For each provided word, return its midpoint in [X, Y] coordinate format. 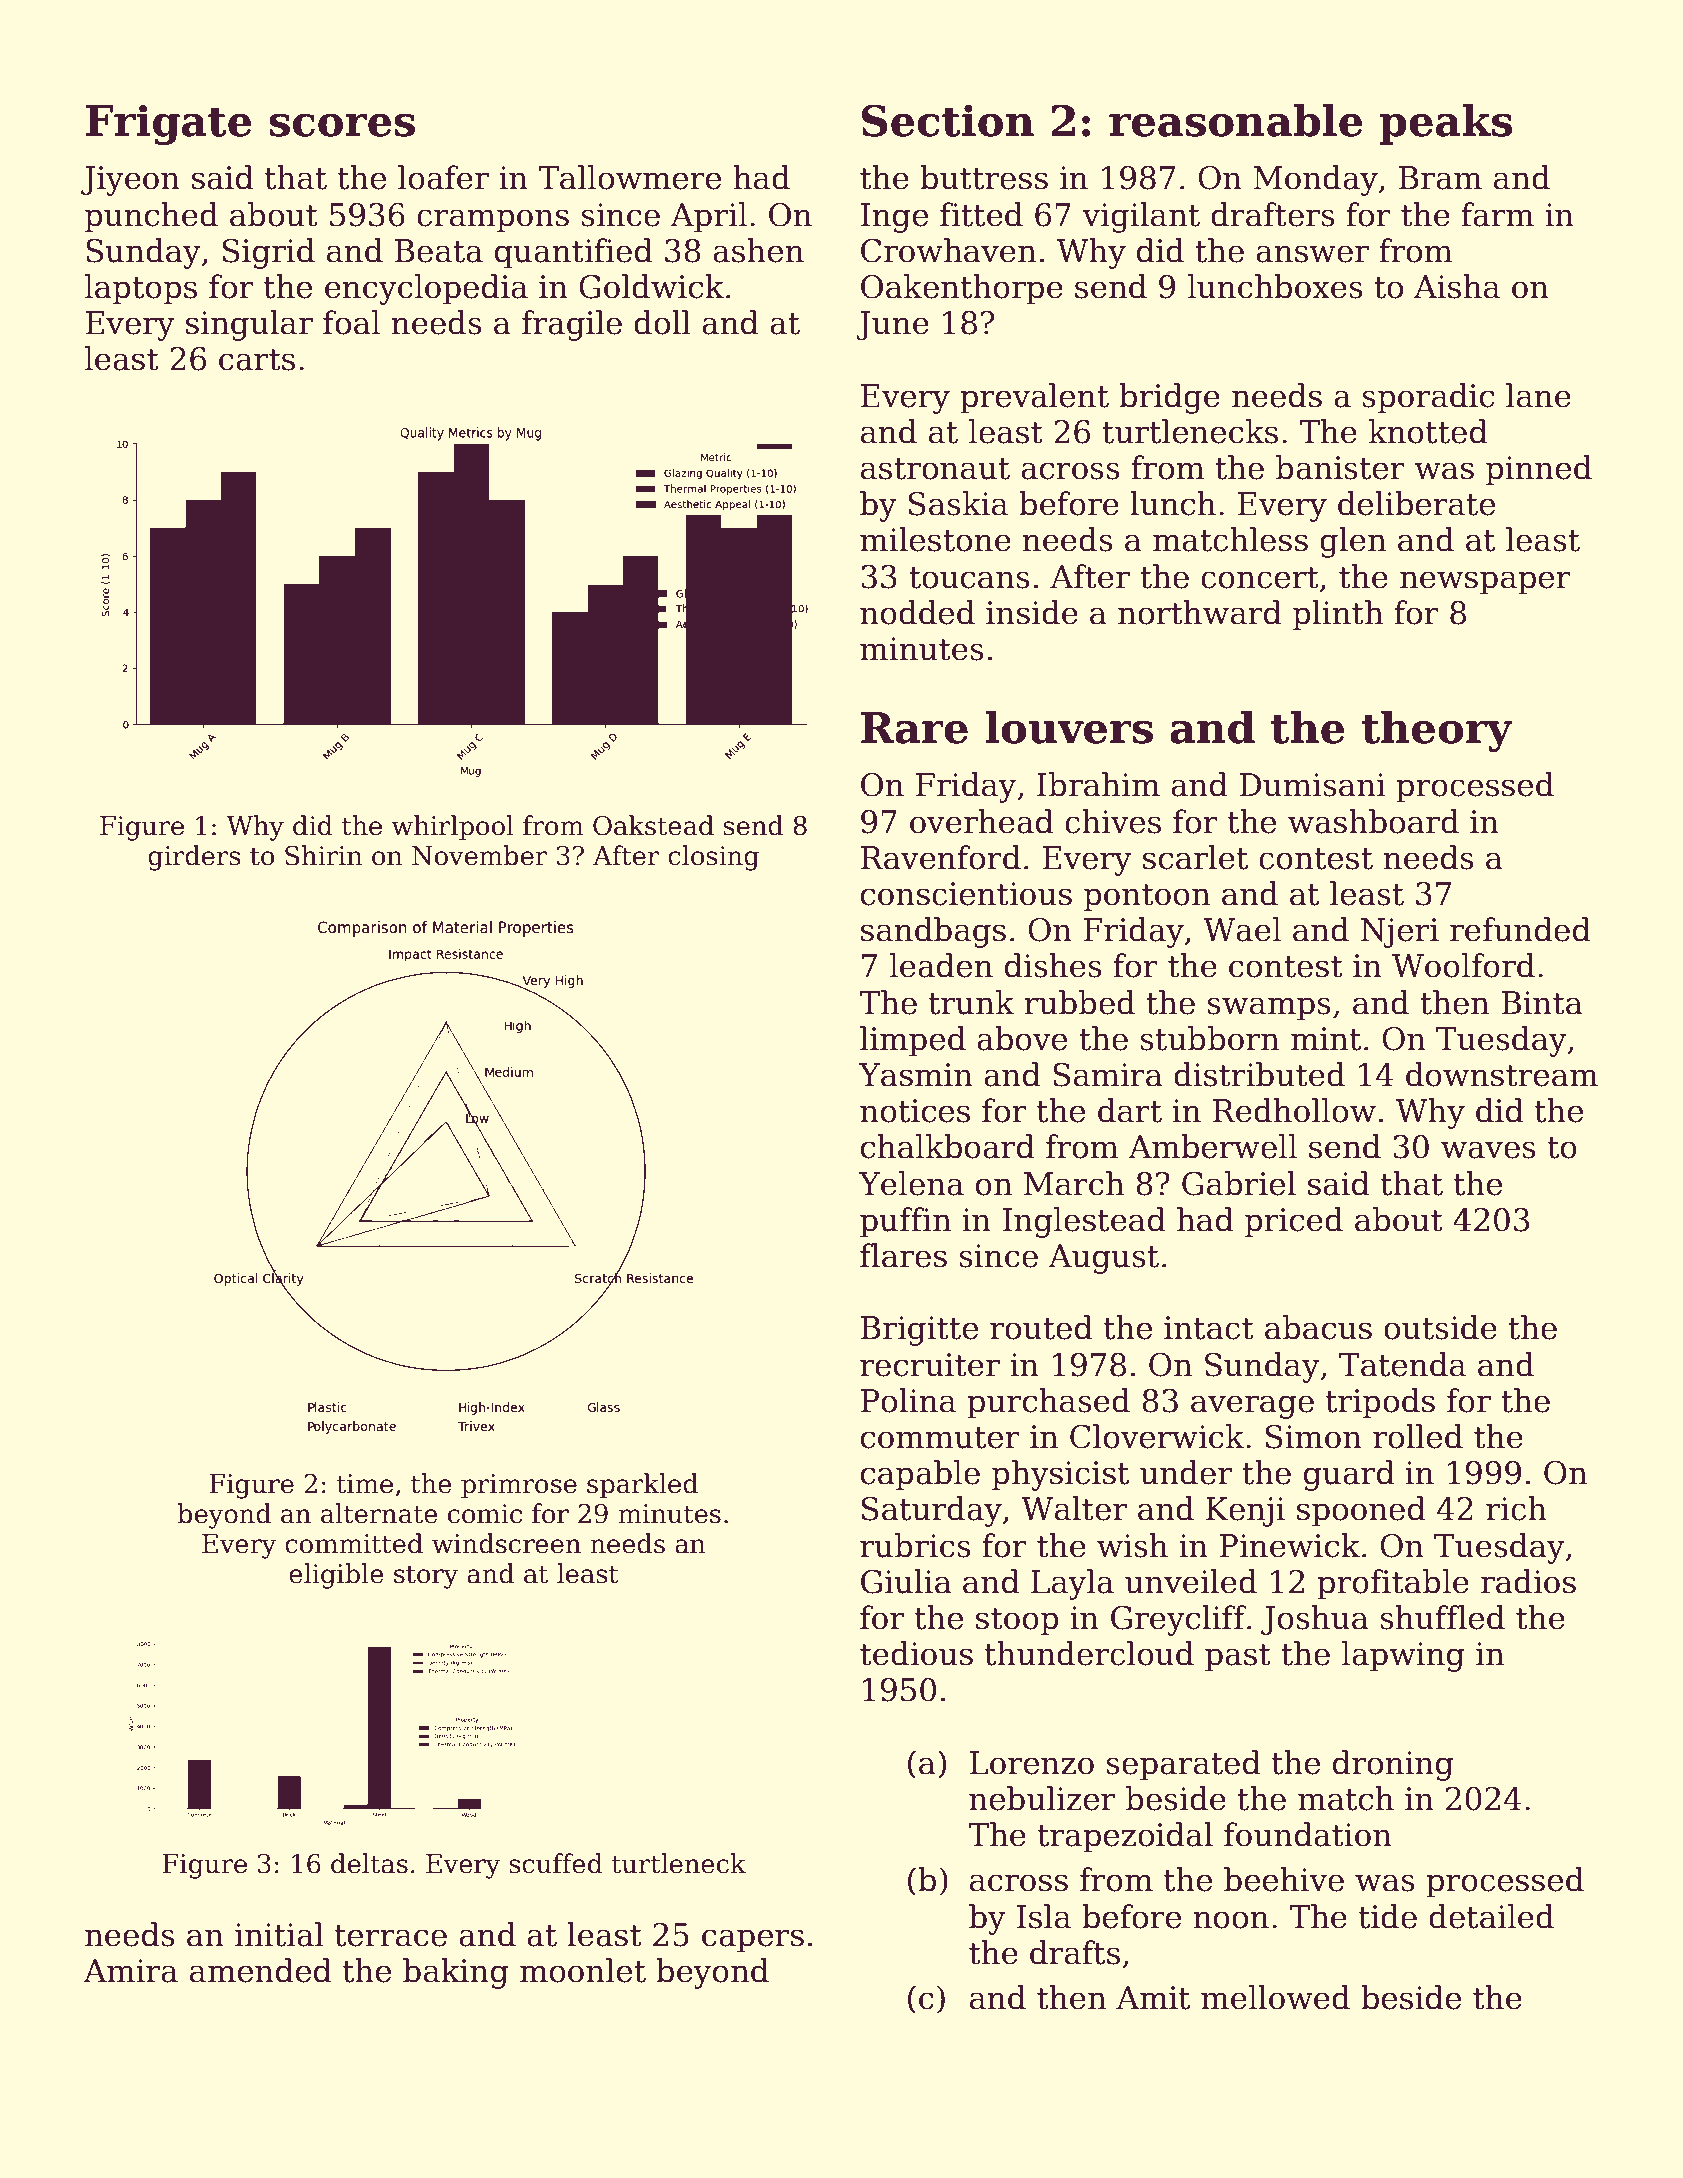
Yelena [911, 1183]
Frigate [169, 124]
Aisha [1457, 286]
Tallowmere [629, 177]
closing [713, 858]
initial [279, 1934]
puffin [905, 1222]
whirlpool [452, 828]
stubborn [1209, 1038]
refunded [1520, 929]
